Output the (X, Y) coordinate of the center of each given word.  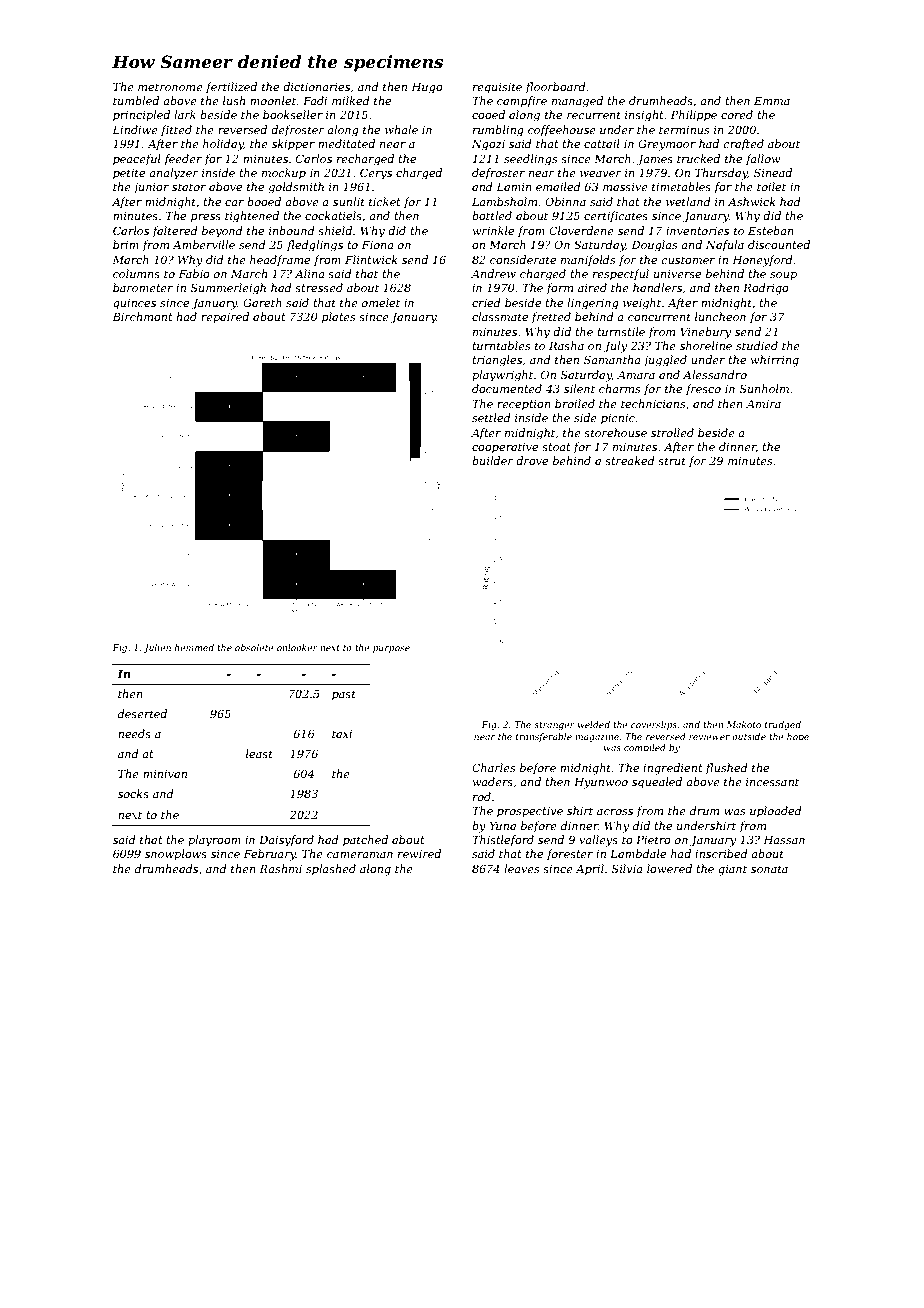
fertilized (231, 87)
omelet (381, 302)
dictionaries (316, 86)
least (259, 753)
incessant (772, 782)
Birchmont (142, 316)
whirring (775, 361)
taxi (342, 734)
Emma (772, 100)
